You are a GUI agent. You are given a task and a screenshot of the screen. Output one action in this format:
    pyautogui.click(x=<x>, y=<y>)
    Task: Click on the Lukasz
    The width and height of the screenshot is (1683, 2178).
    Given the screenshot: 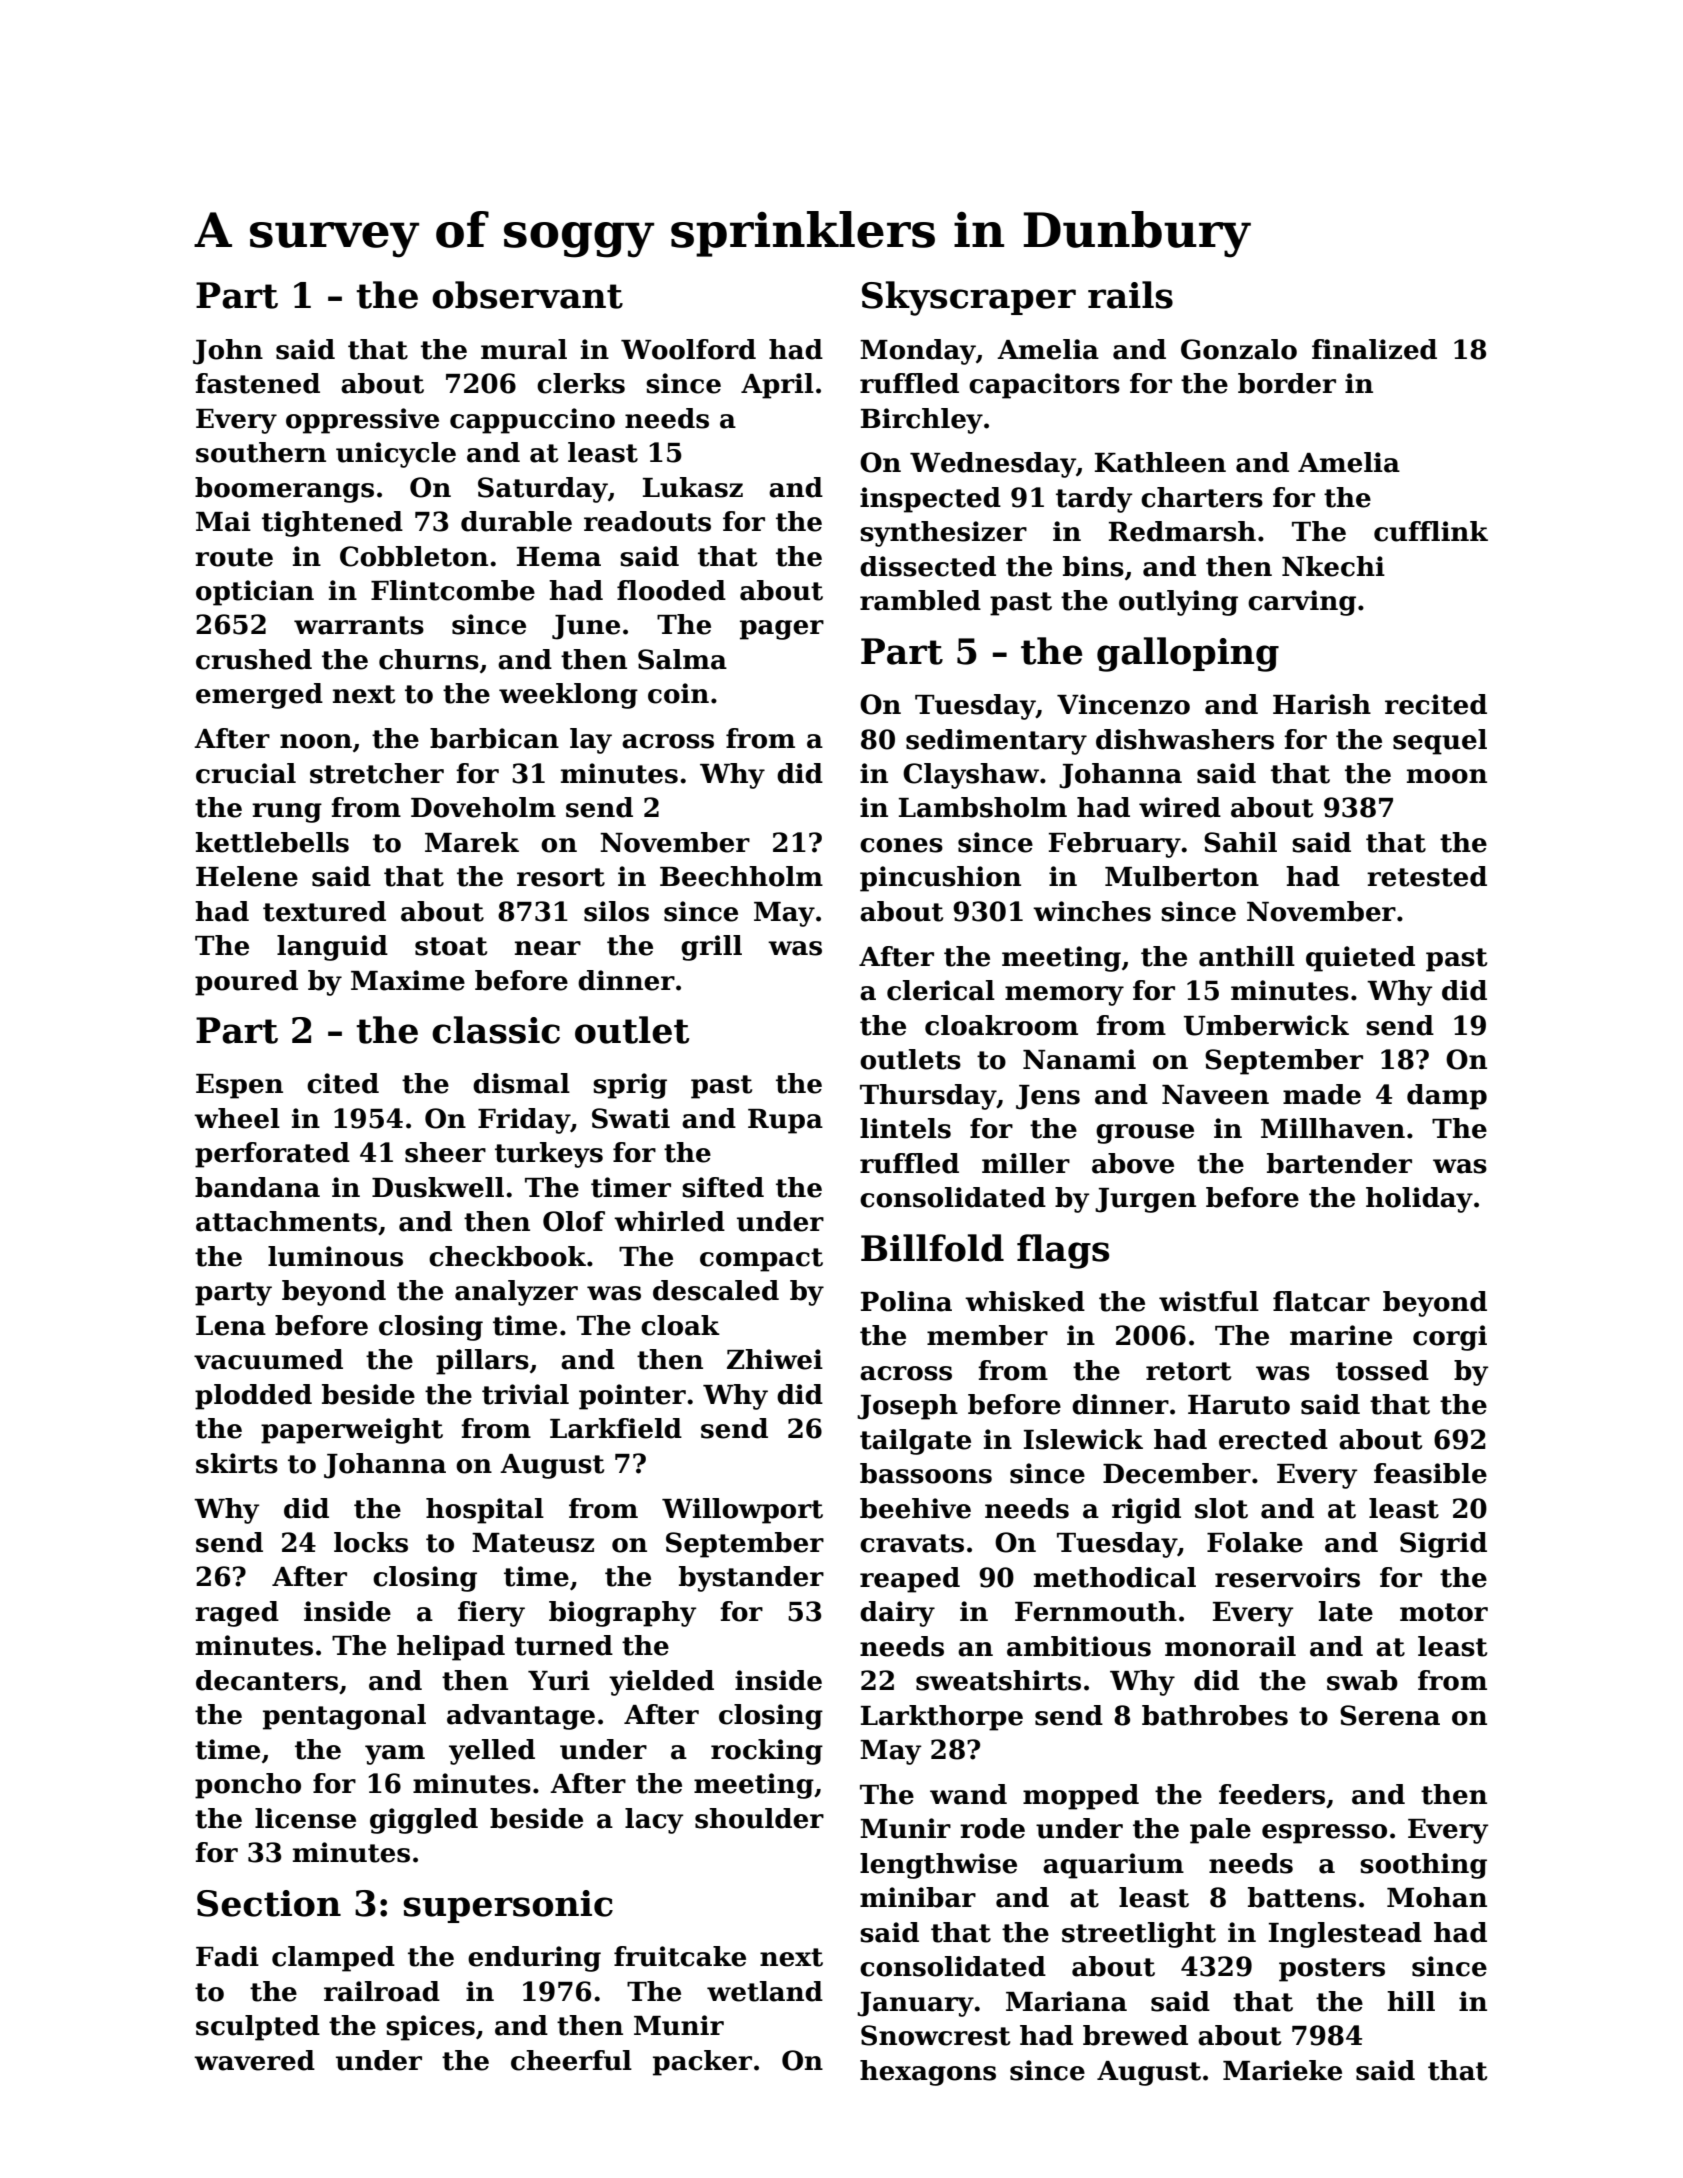 What is the action you would take?
    pyautogui.click(x=693, y=487)
